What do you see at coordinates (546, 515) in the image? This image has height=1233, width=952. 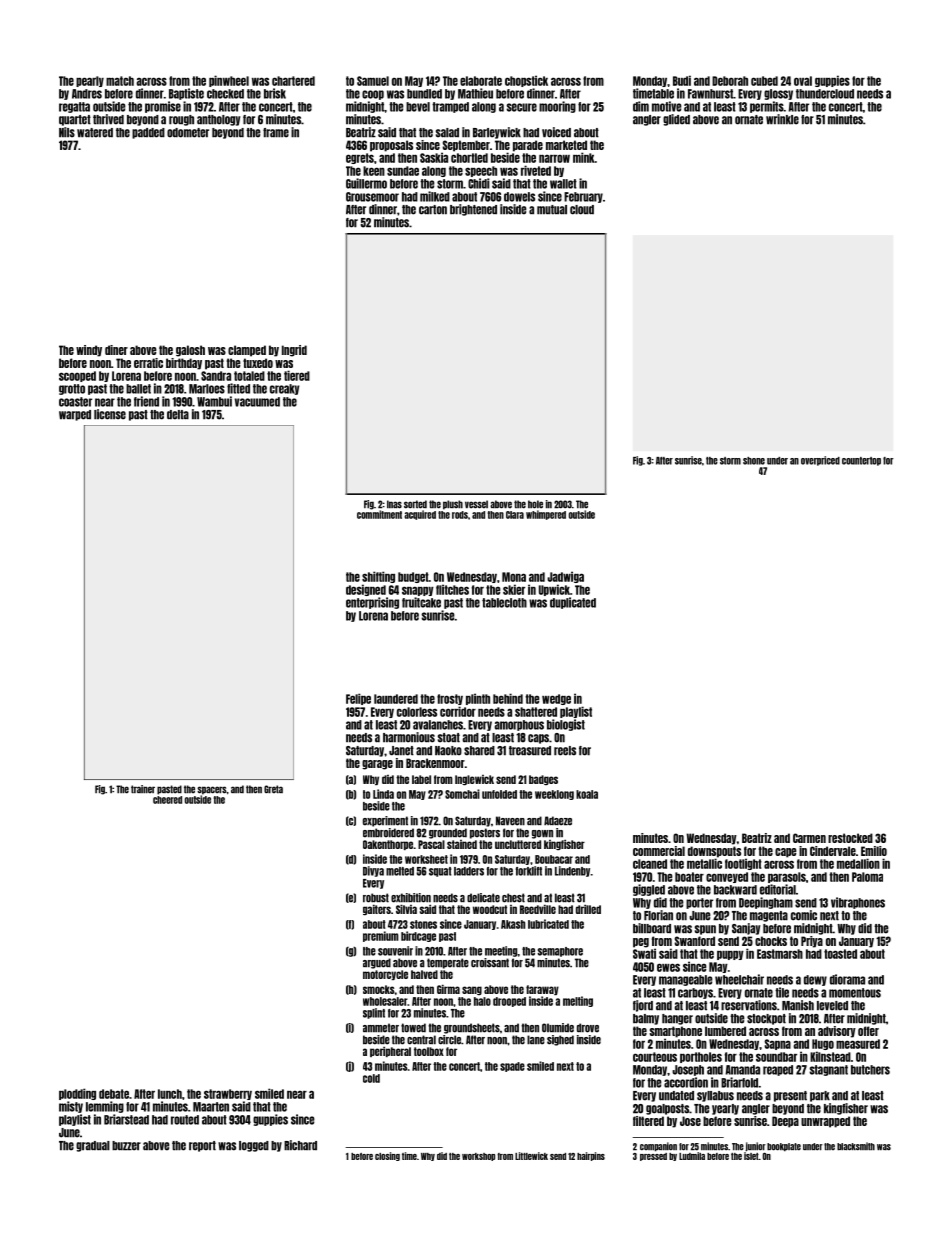 I see `whimpered` at bounding box center [546, 515].
